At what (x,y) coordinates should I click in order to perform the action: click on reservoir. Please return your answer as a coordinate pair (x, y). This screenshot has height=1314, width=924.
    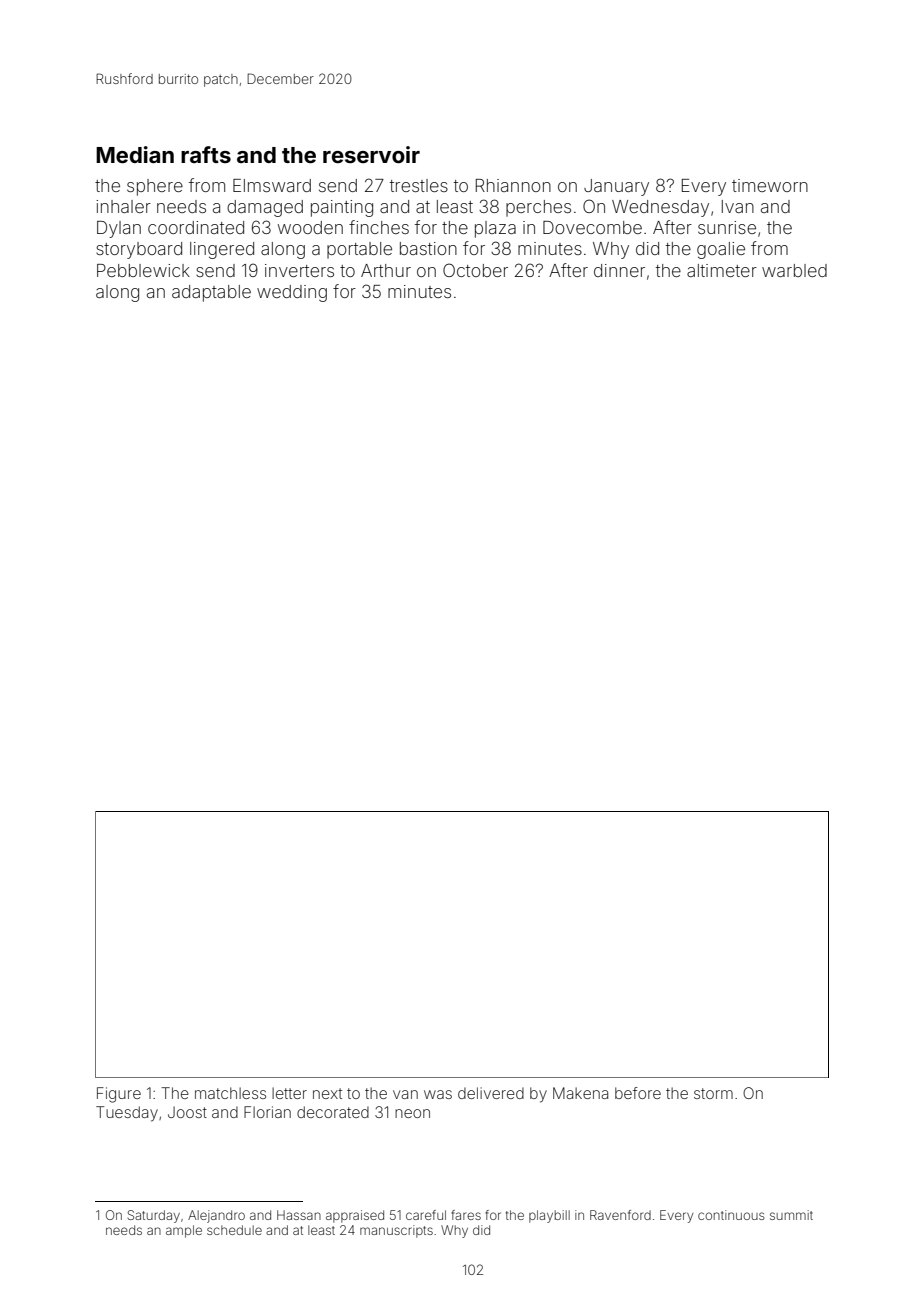
    Looking at the image, I should click on (371, 154).
